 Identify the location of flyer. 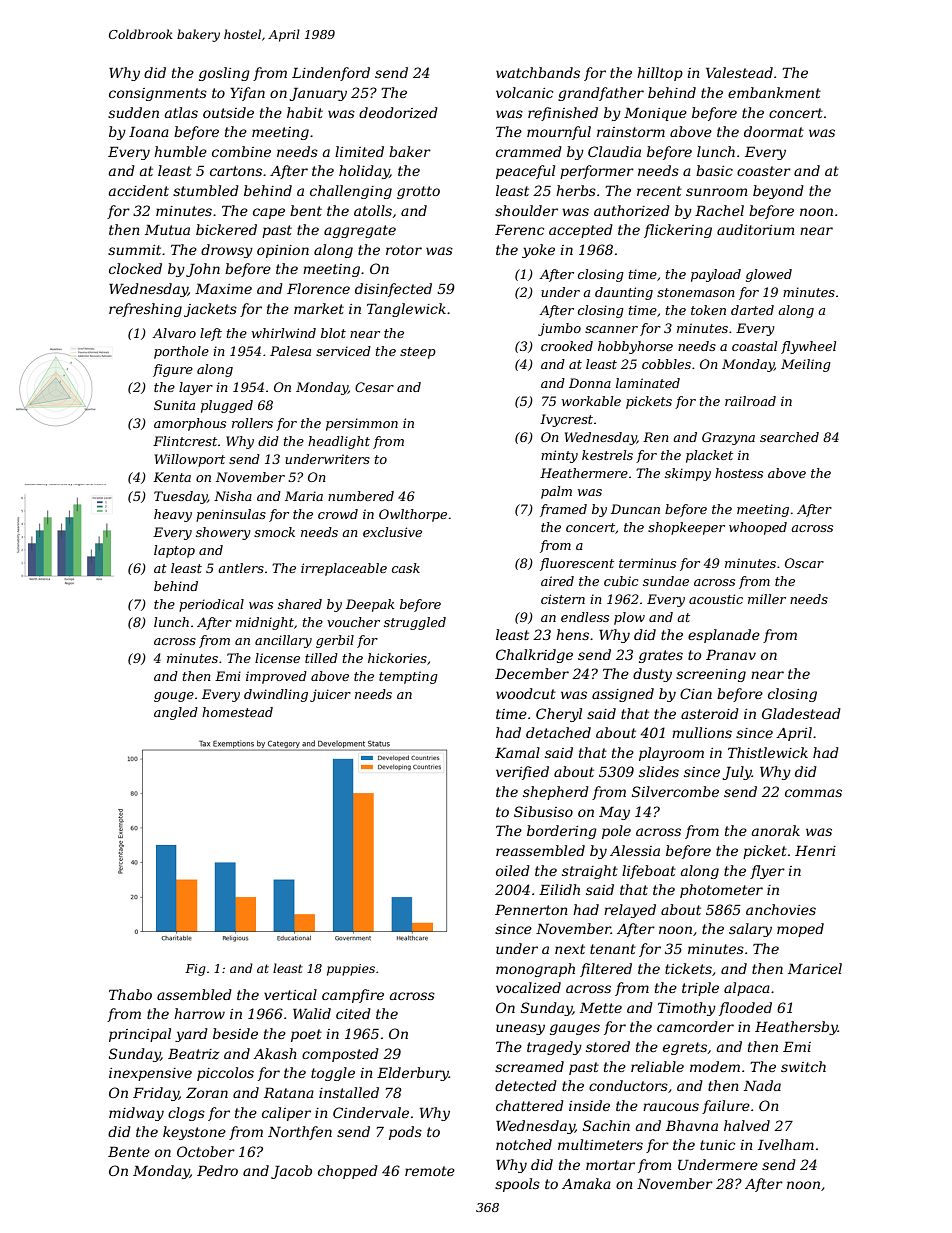
(767, 872).
